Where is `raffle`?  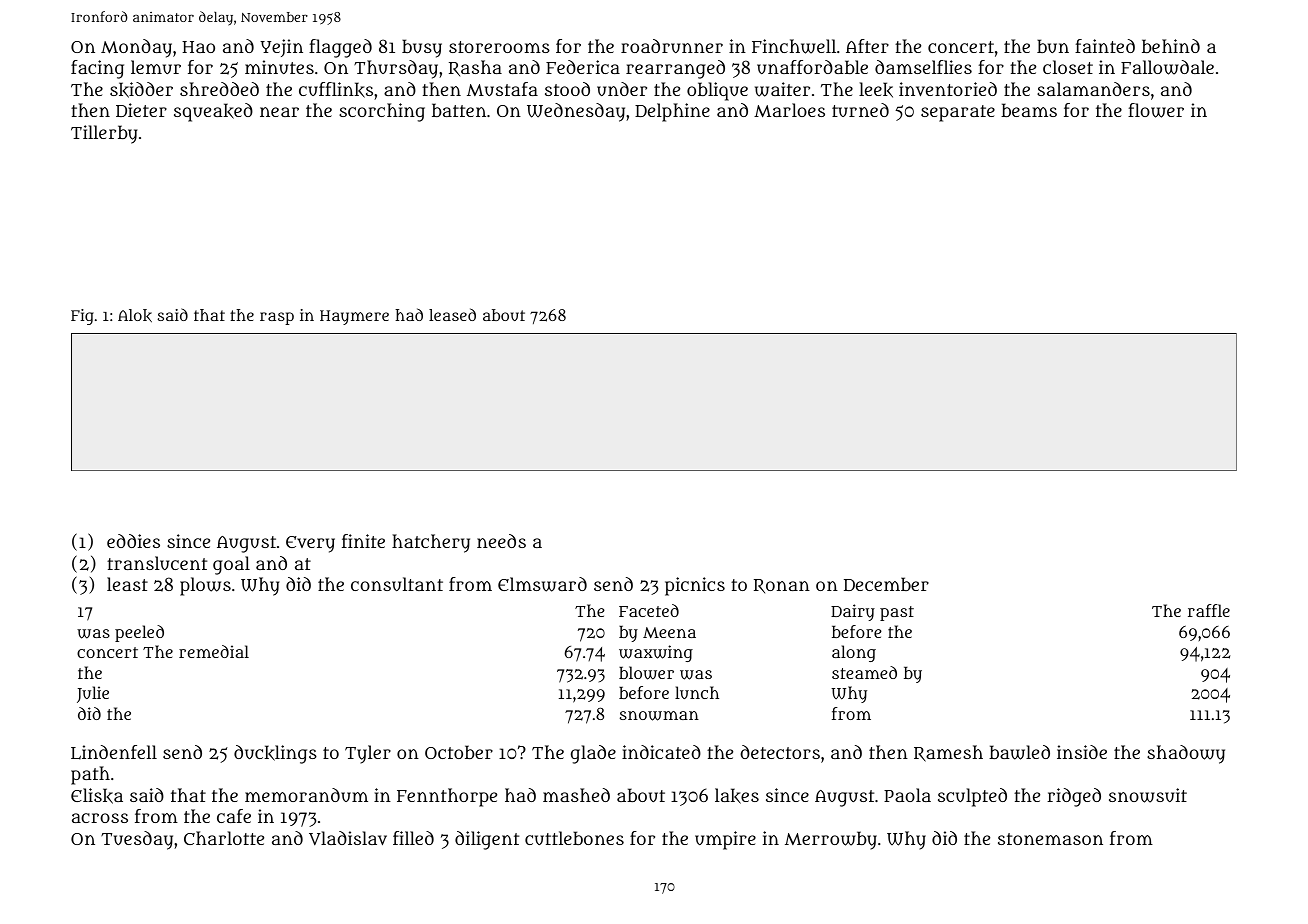 raffle is located at coordinates (1209, 610).
